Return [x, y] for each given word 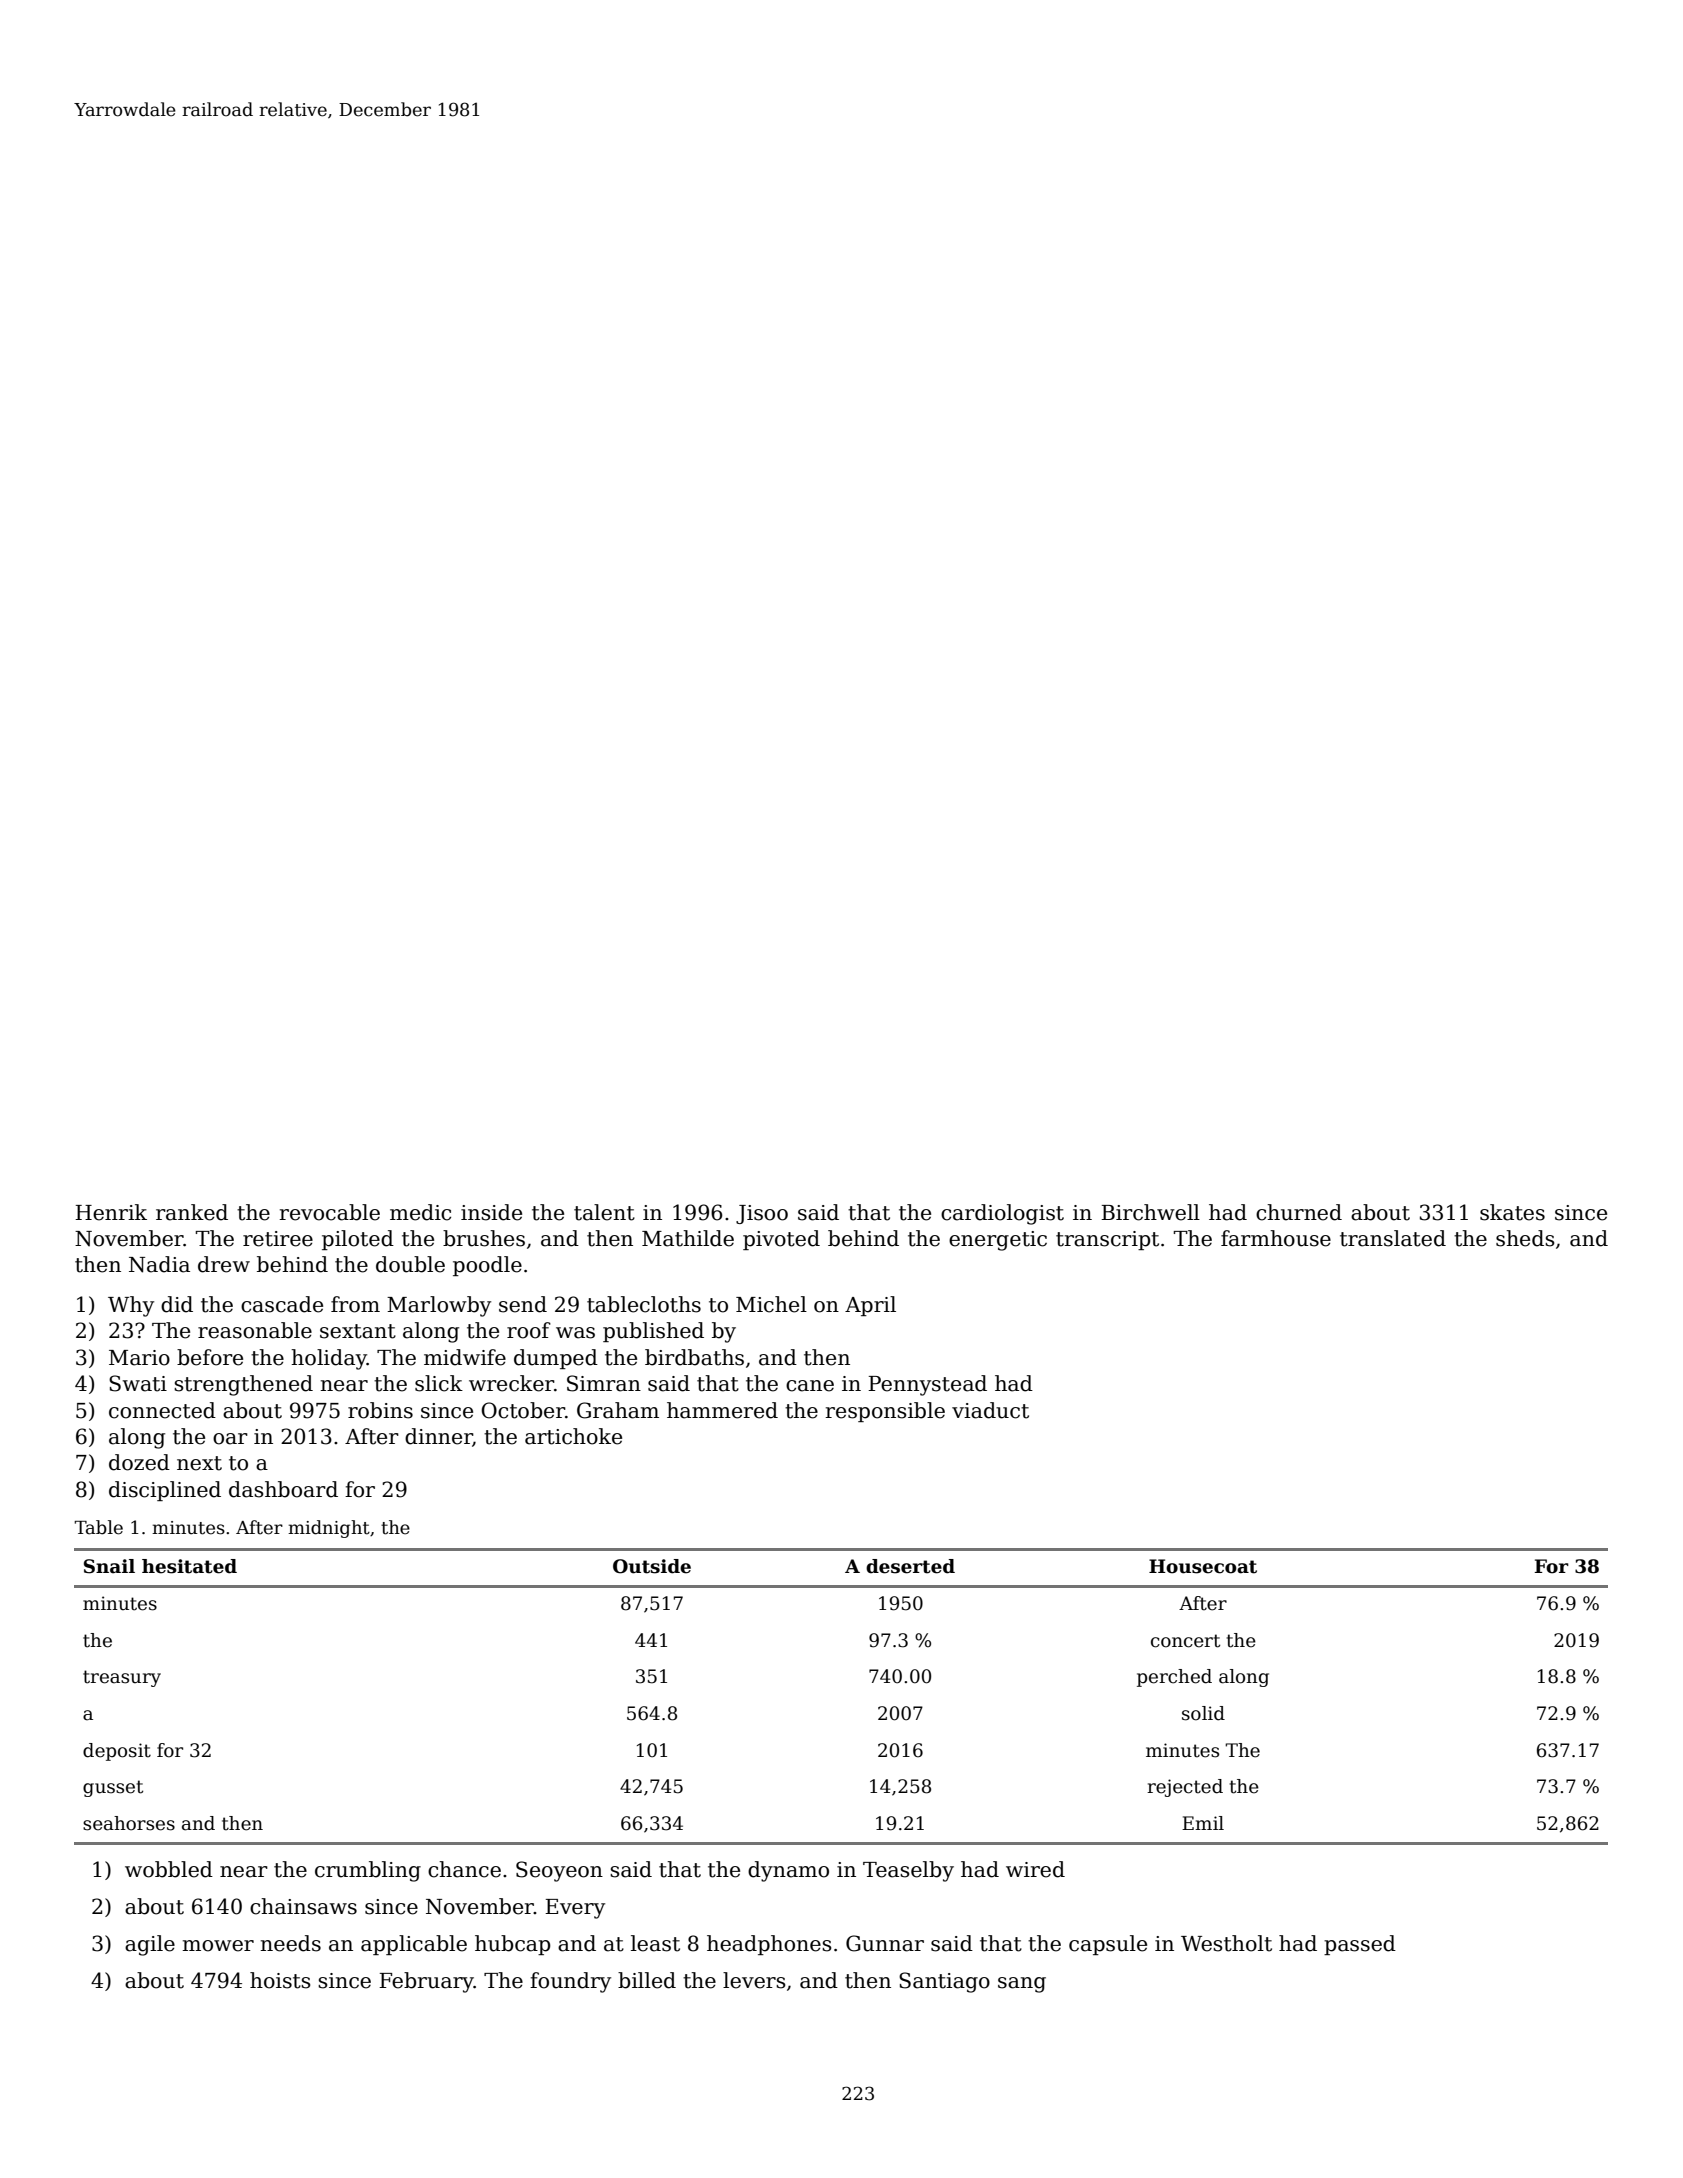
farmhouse [1276, 1238]
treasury [122, 1678]
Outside [652, 1566]
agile [150, 1945]
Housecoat [1203, 1566]
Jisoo [762, 1214]
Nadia [159, 1264]
